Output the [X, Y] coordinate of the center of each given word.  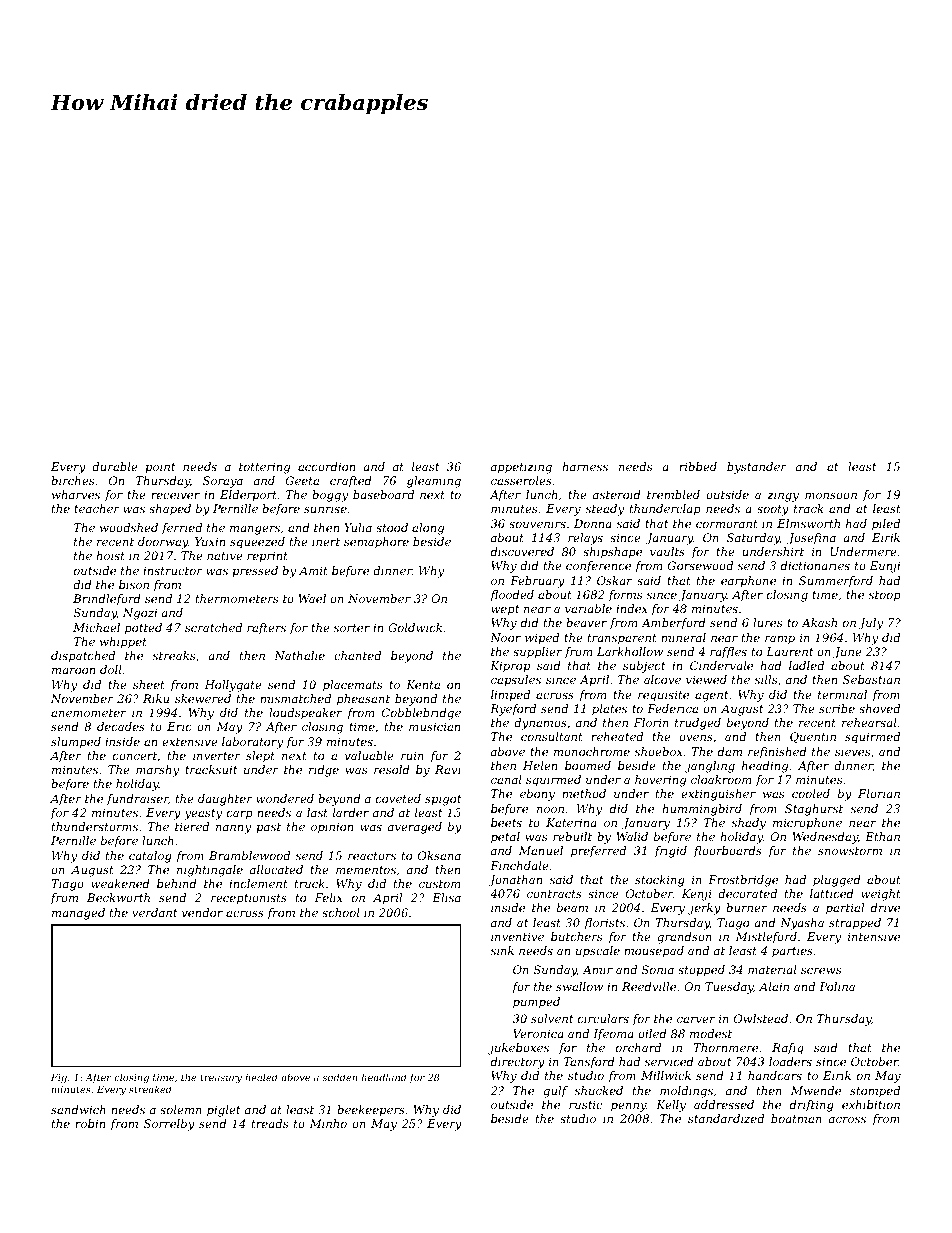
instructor [173, 570]
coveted [398, 798]
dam [730, 751]
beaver [586, 622]
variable [588, 608]
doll [111, 669]
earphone [748, 582]
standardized [726, 1118]
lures [767, 622]
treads [270, 1123]
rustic [585, 1104]
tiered [192, 826]
